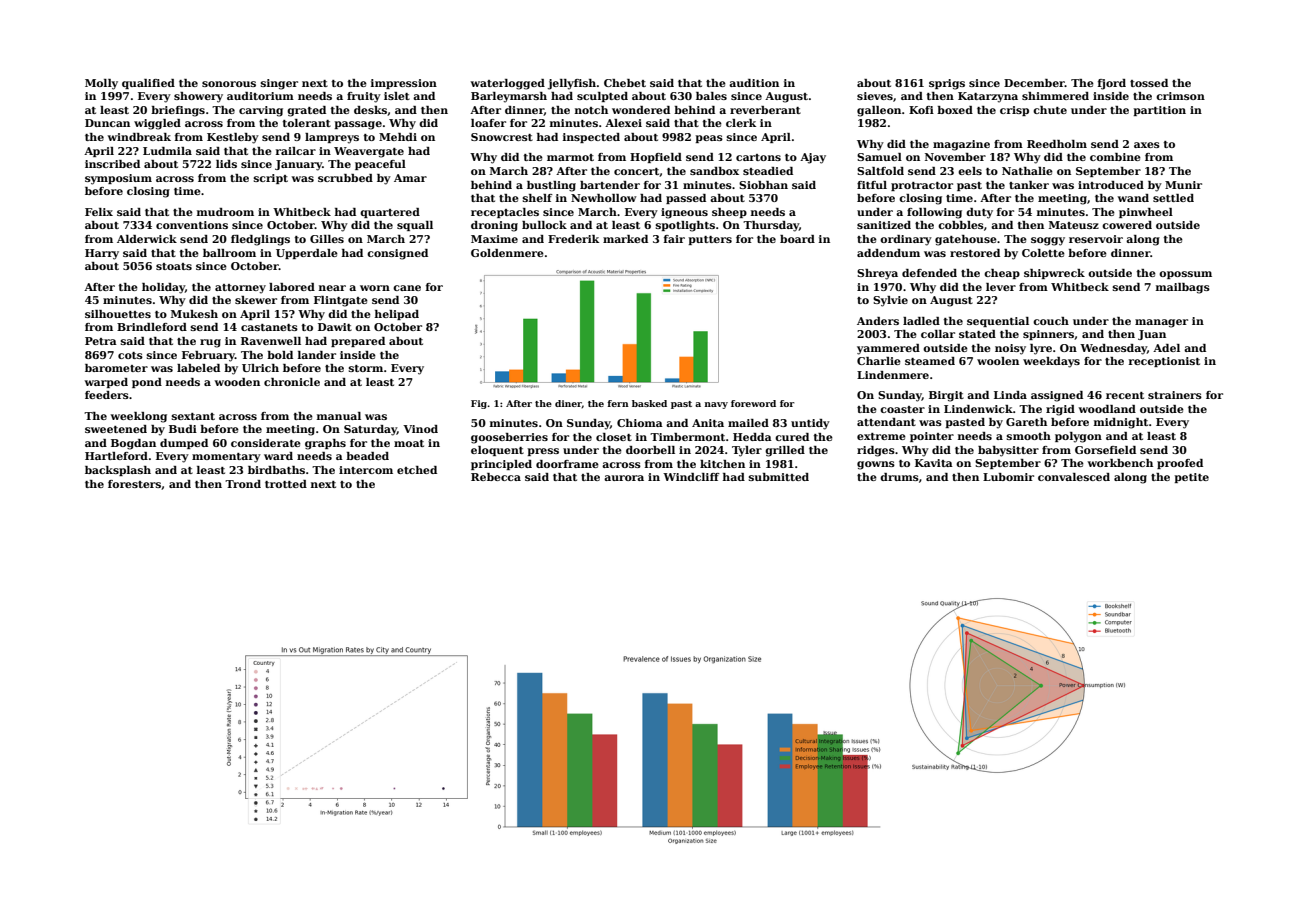 This image has width=1308, height=924. Describe the element at coordinates (1001, 287) in the image. I see `lever` at that location.
